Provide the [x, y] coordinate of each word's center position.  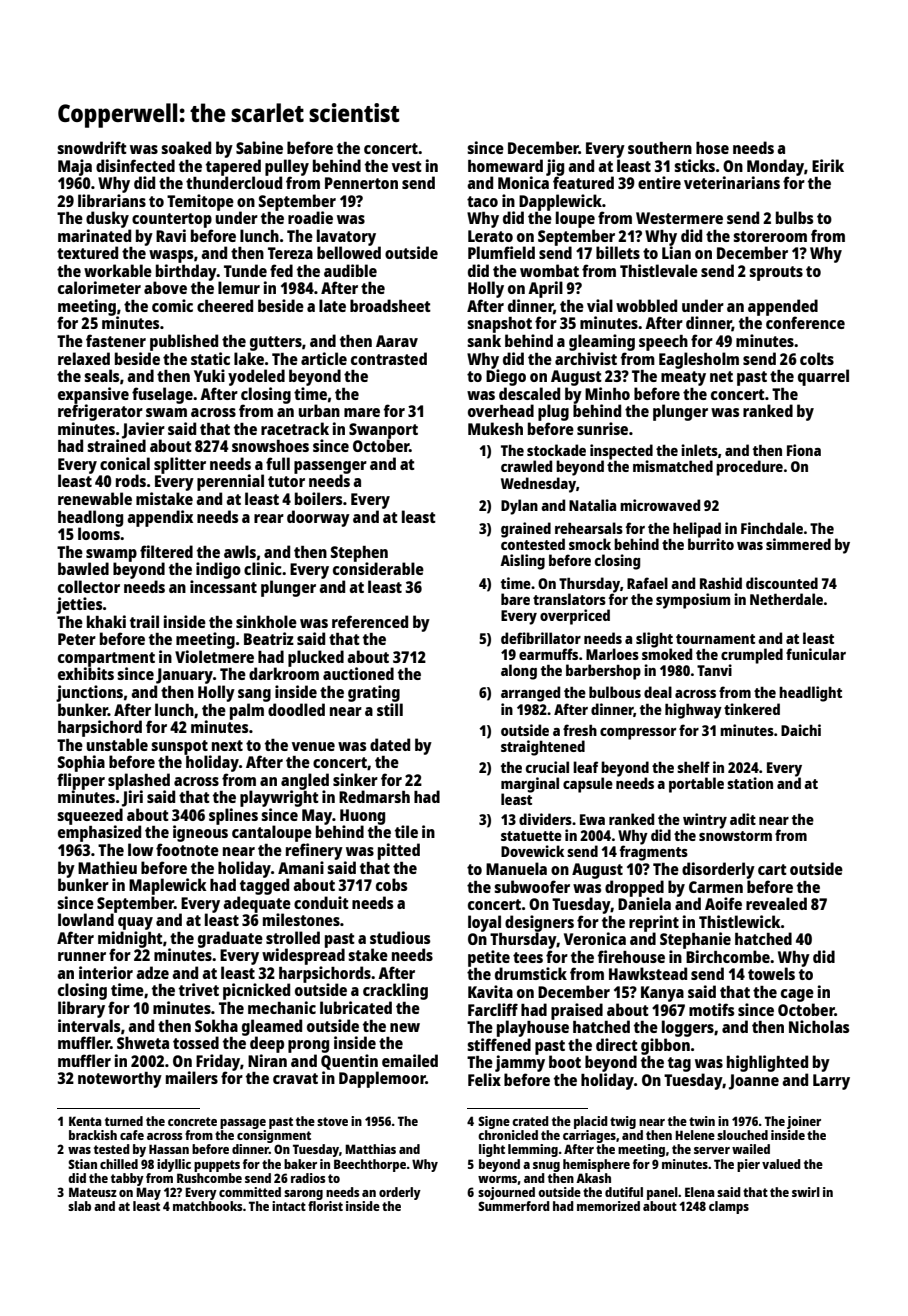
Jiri [132, 798]
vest [407, 166]
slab [79, 1206]
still [390, 709]
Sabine [259, 147]
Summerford [514, 1206]
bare [515, 599]
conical [125, 463]
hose [712, 148]
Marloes [612, 654]
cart [772, 869]
